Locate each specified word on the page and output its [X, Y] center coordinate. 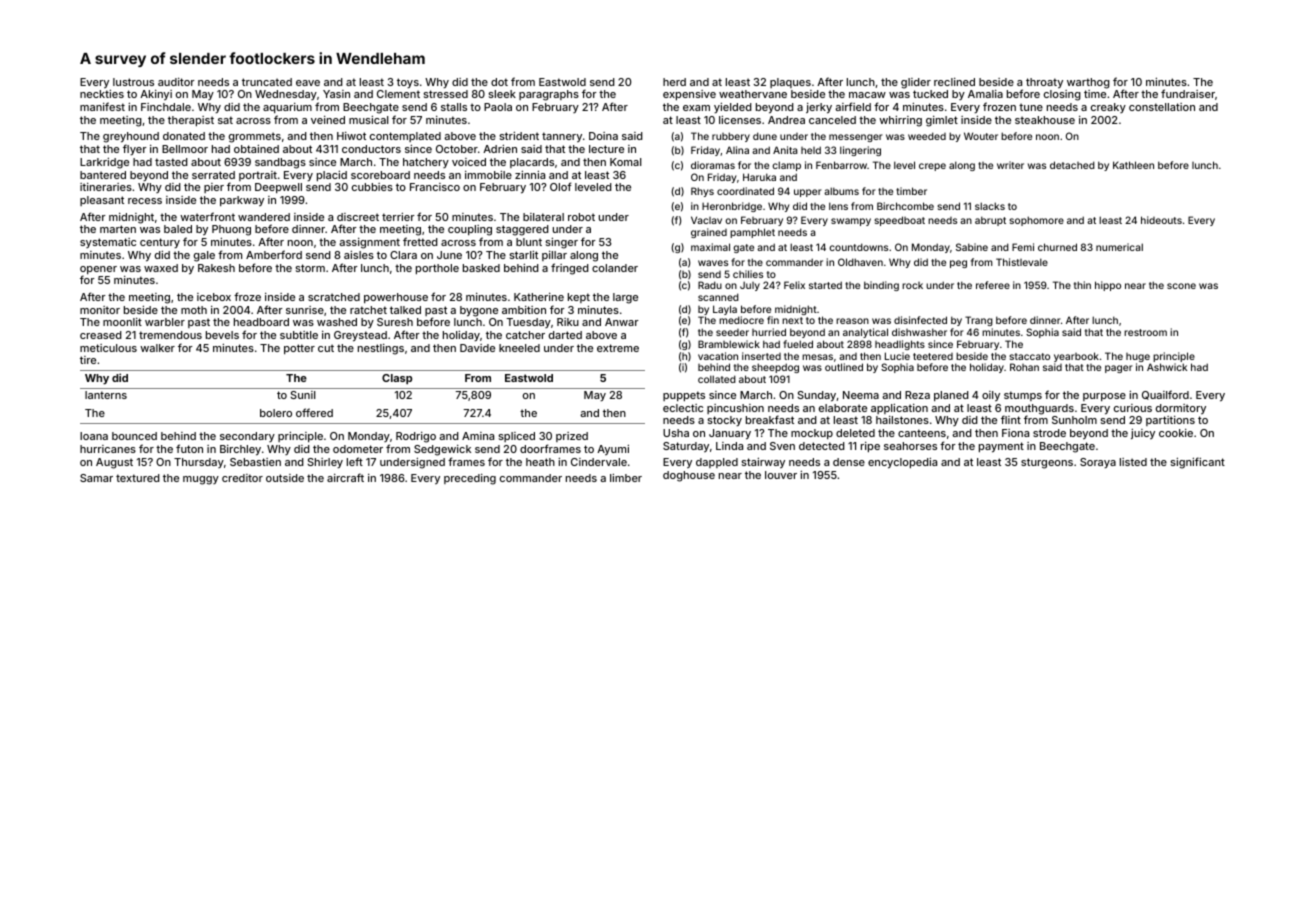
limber [626, 478]
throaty [1044, 83]
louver [781, 475]
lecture [606, 149]
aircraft [345, 477]
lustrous [133, 82]
